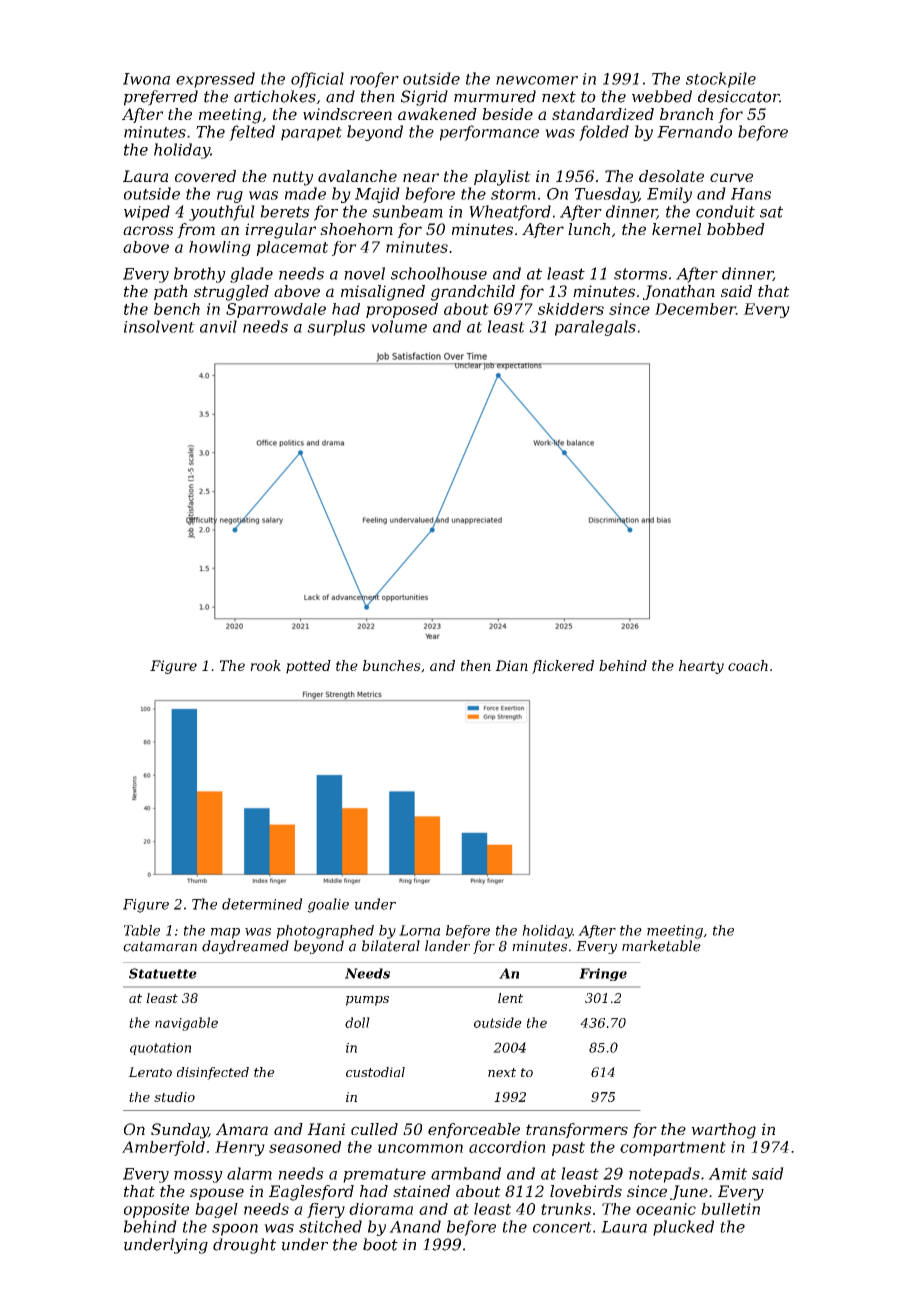  Describe the element at coordinates (265, 665) in the screenshot. I see `rook` at that location.
